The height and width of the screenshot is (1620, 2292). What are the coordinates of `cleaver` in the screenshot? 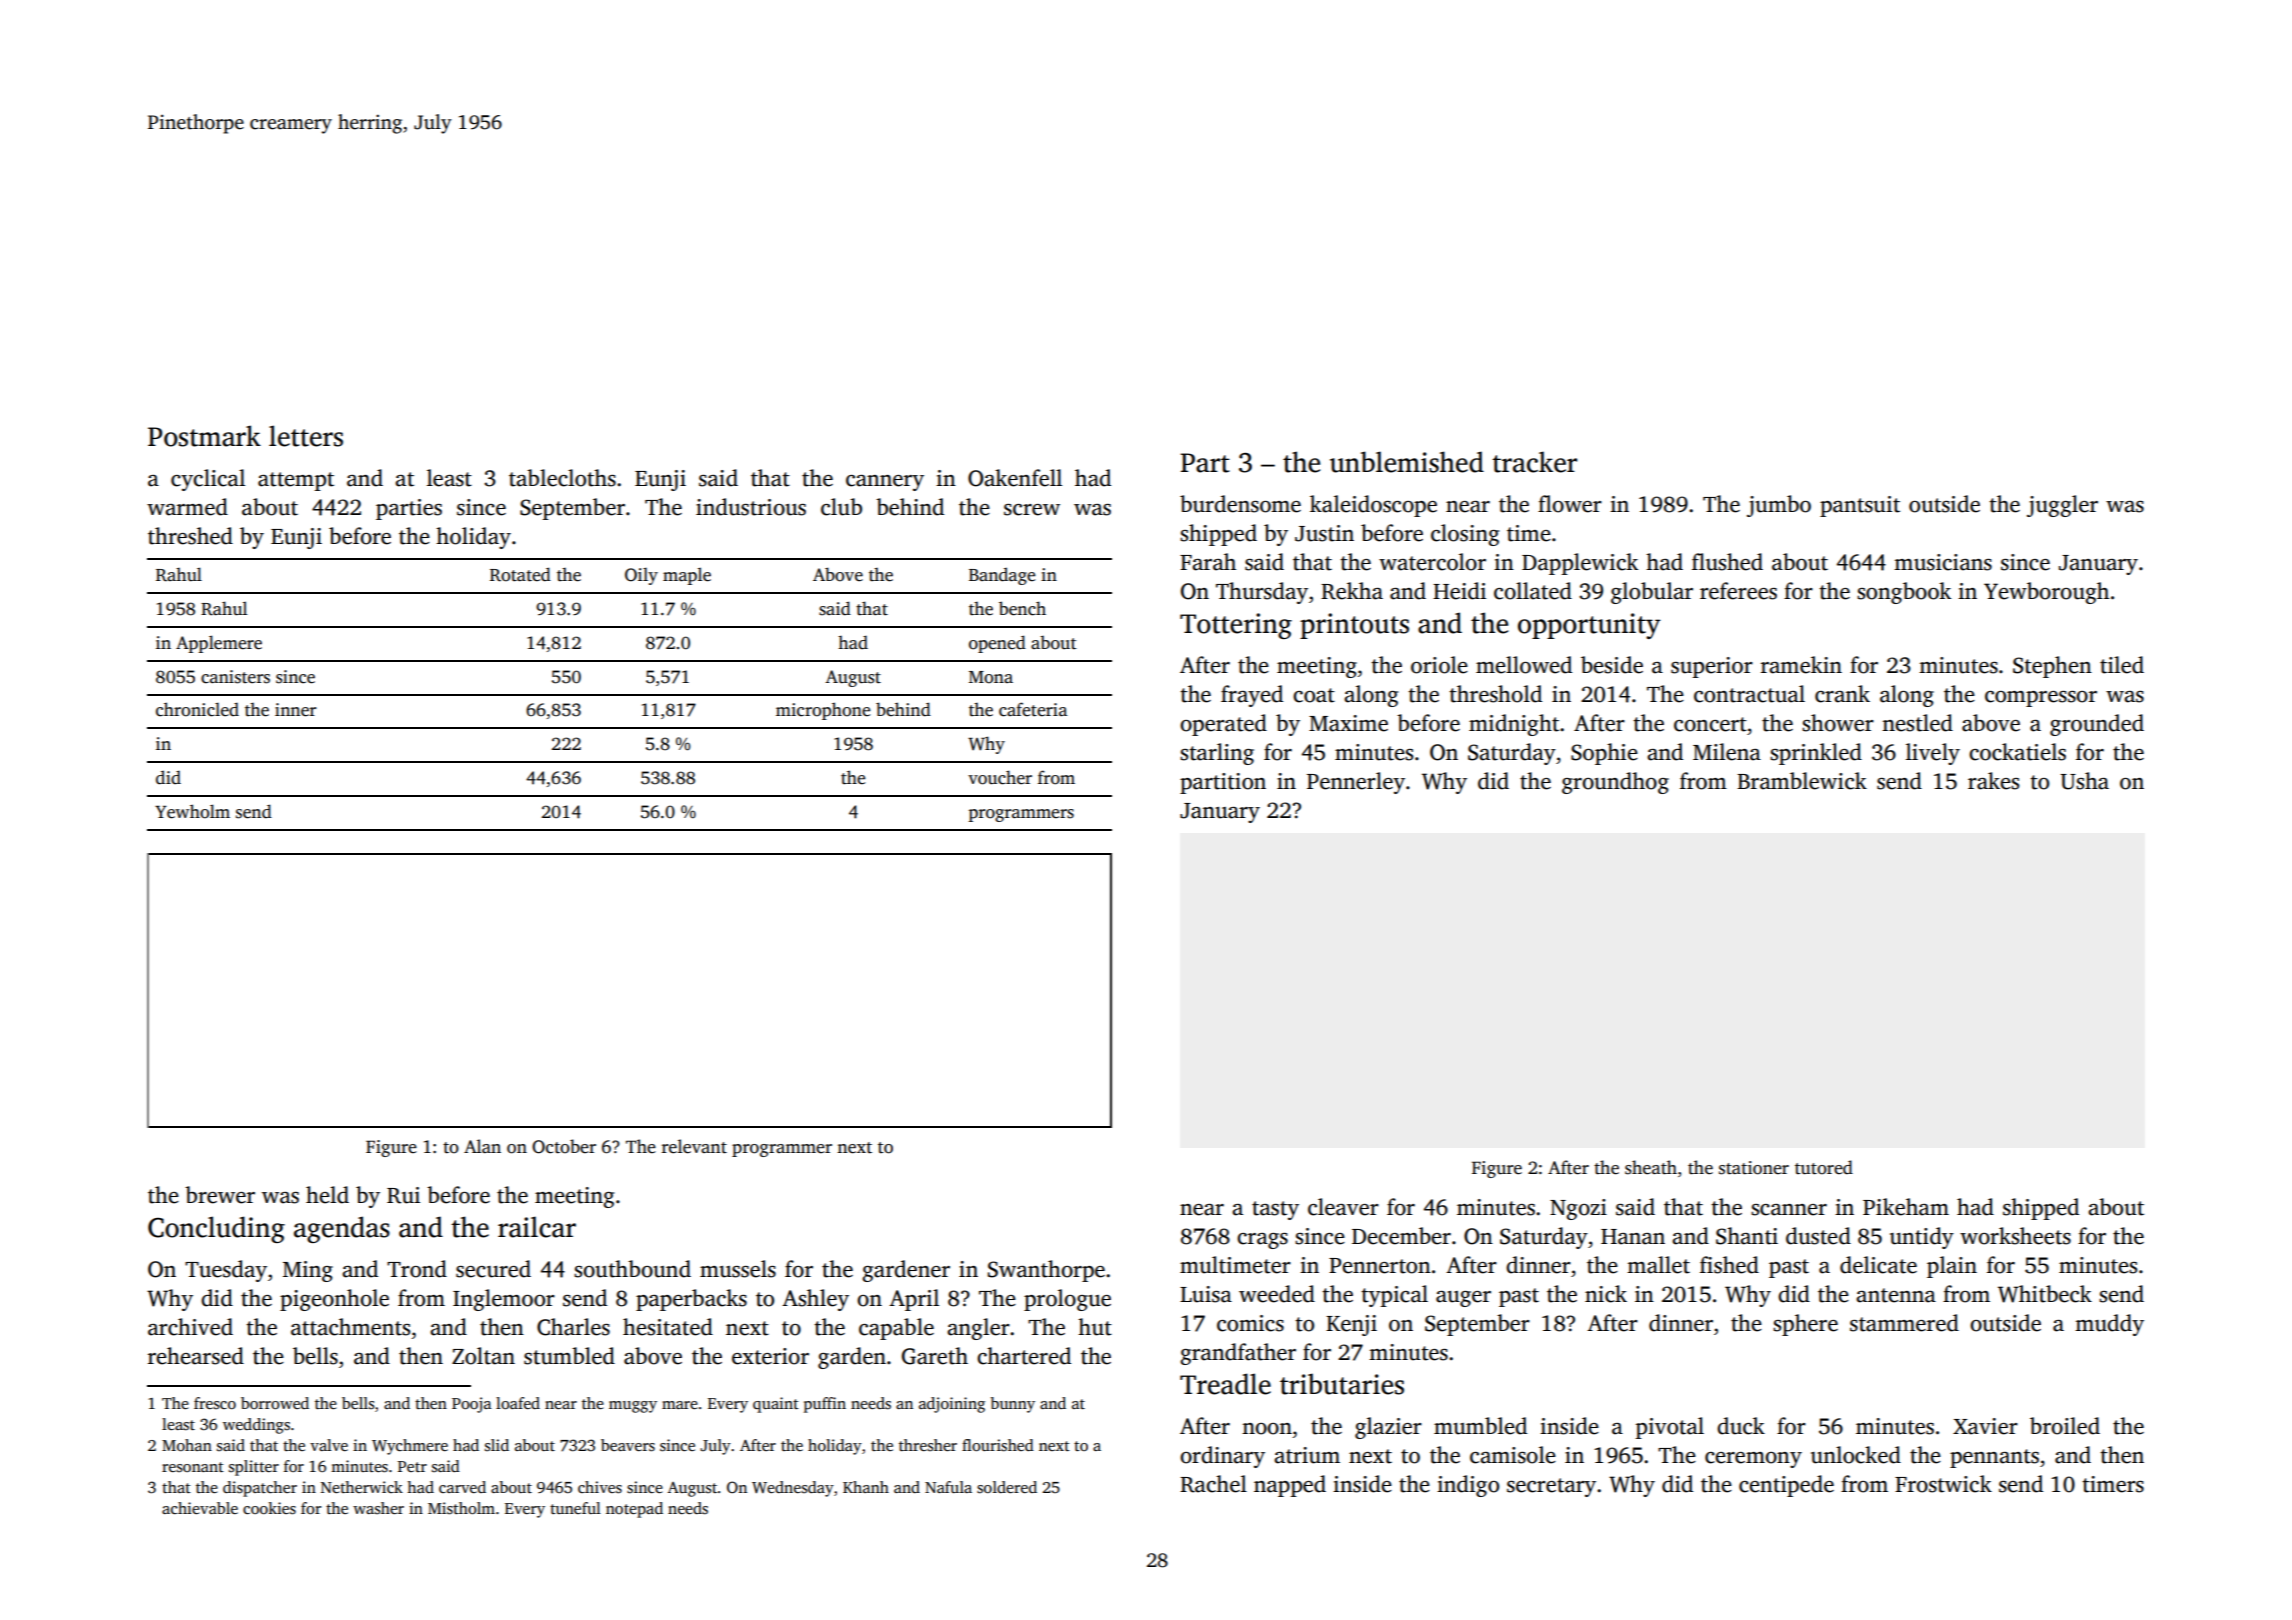 It's located at (1343, 1207).
